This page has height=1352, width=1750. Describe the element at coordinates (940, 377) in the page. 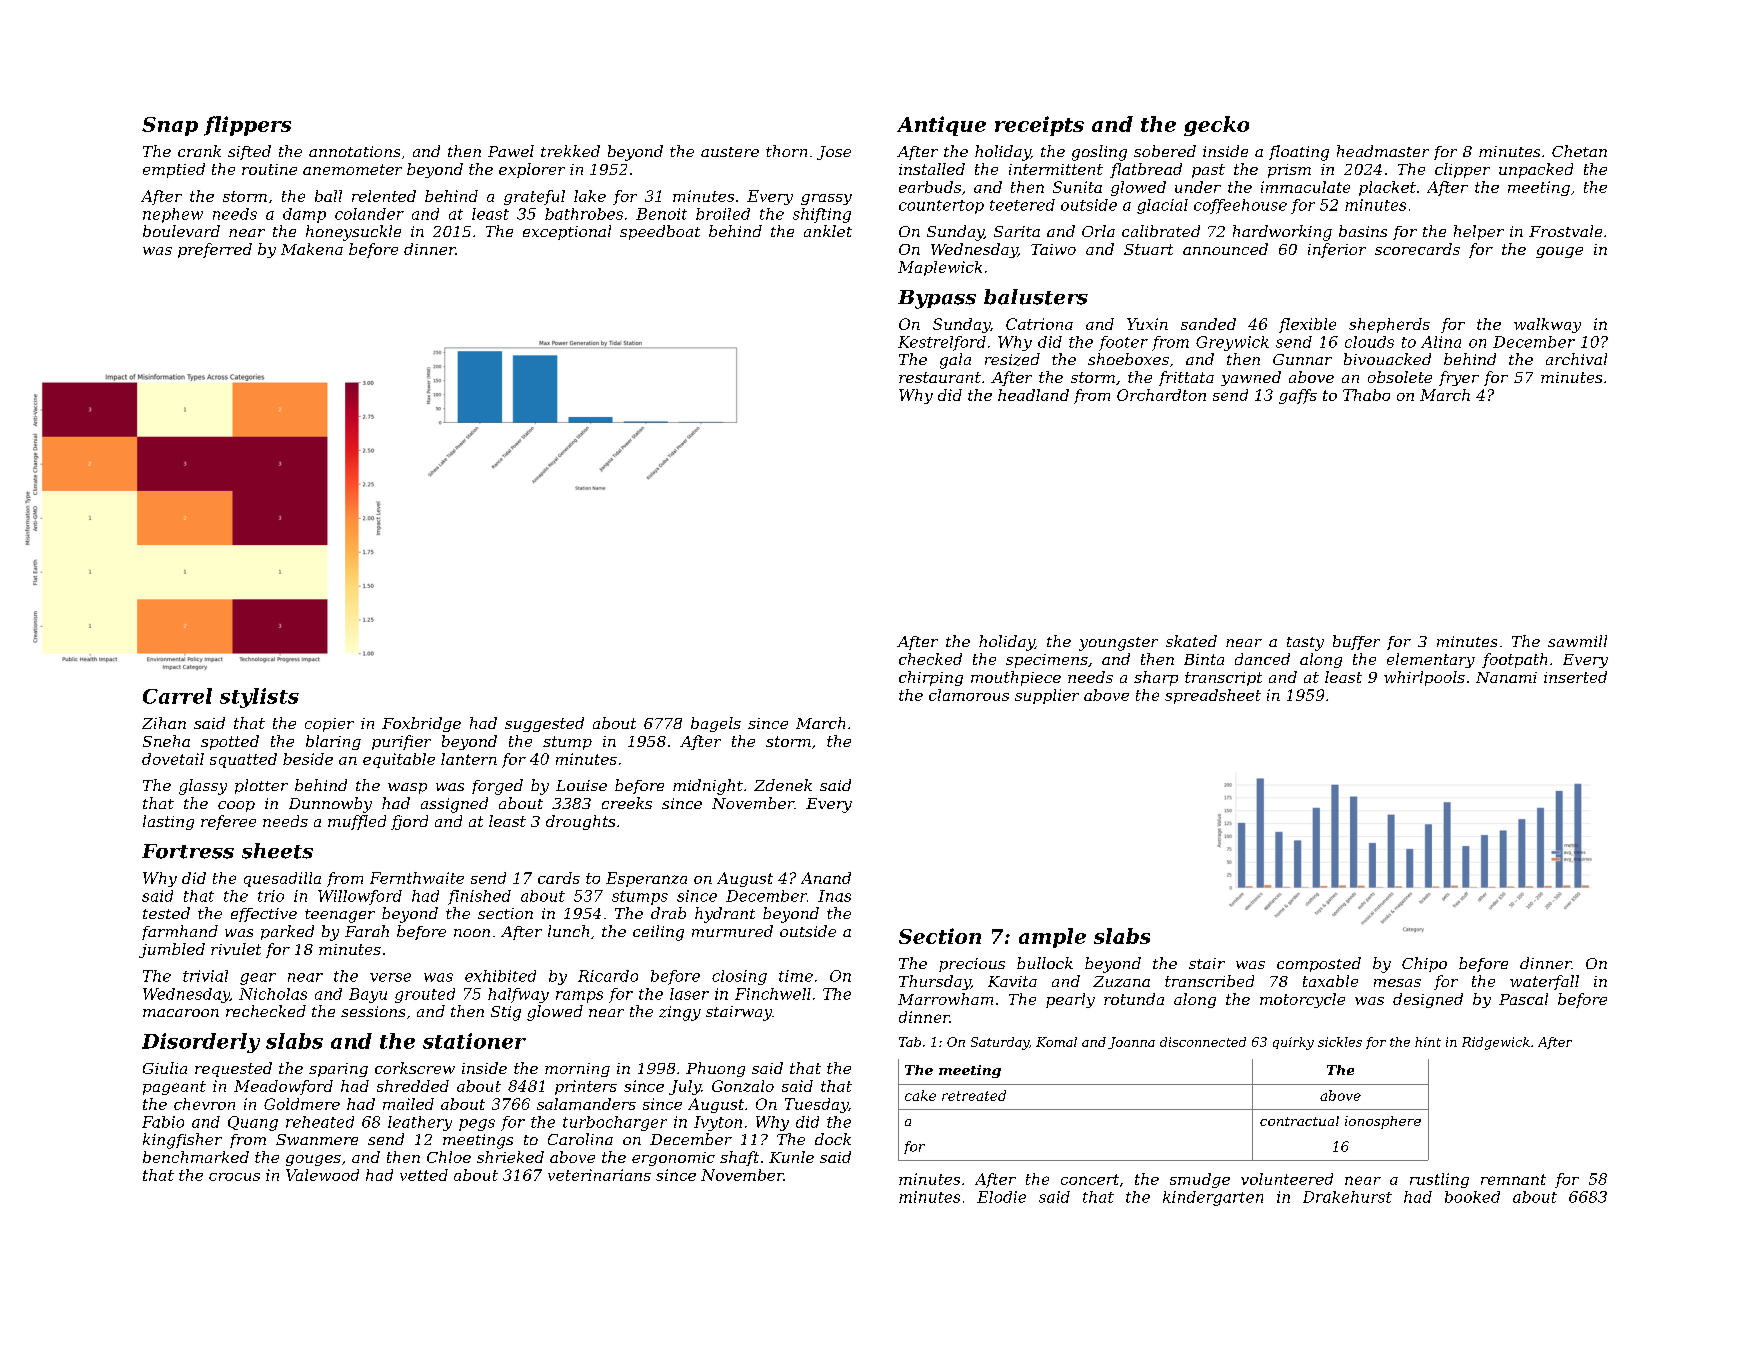

I see `restaurant` at that location.
